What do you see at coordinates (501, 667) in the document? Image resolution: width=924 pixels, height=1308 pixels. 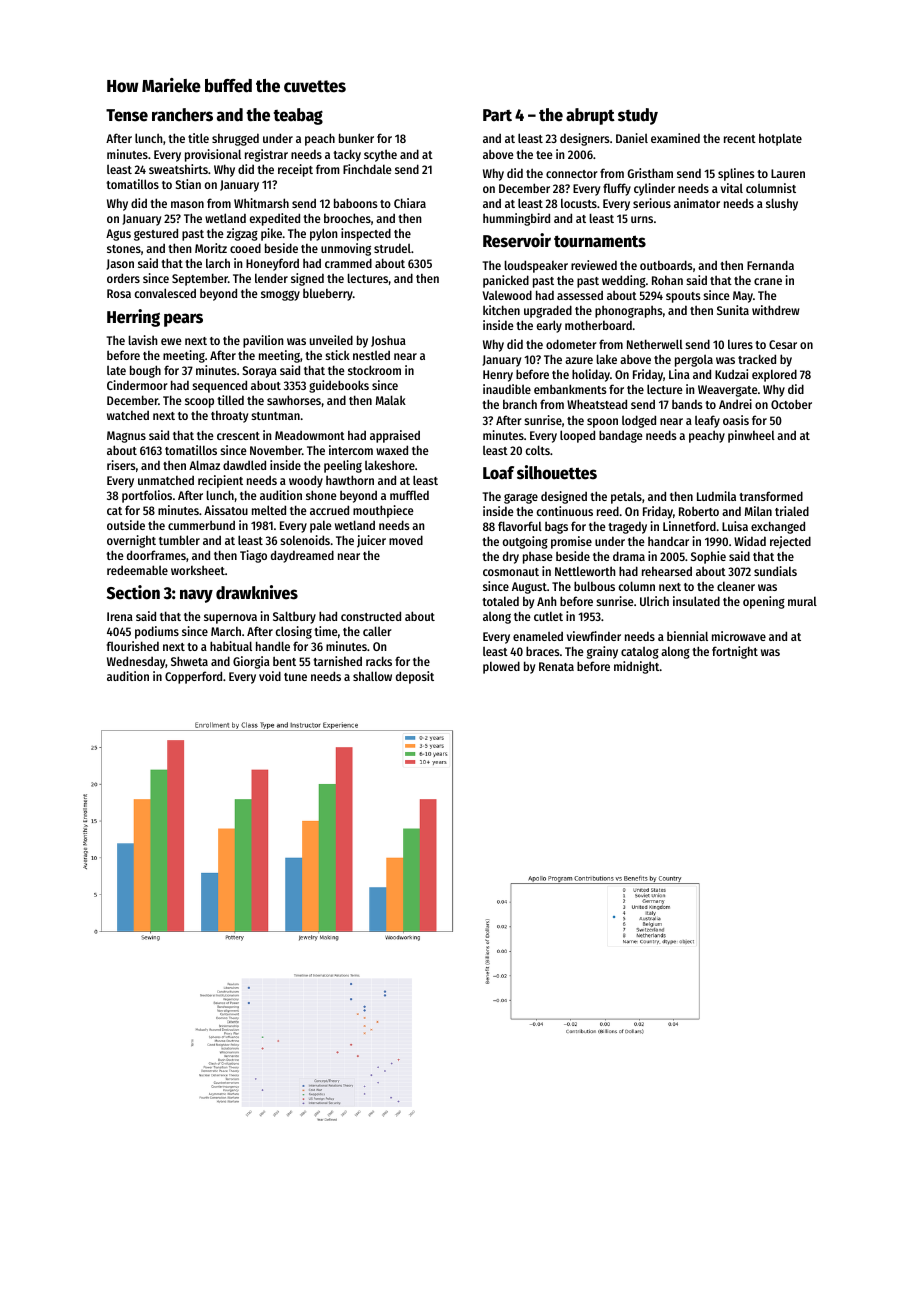 I see `plowed` at bounding box center [501, 667].
